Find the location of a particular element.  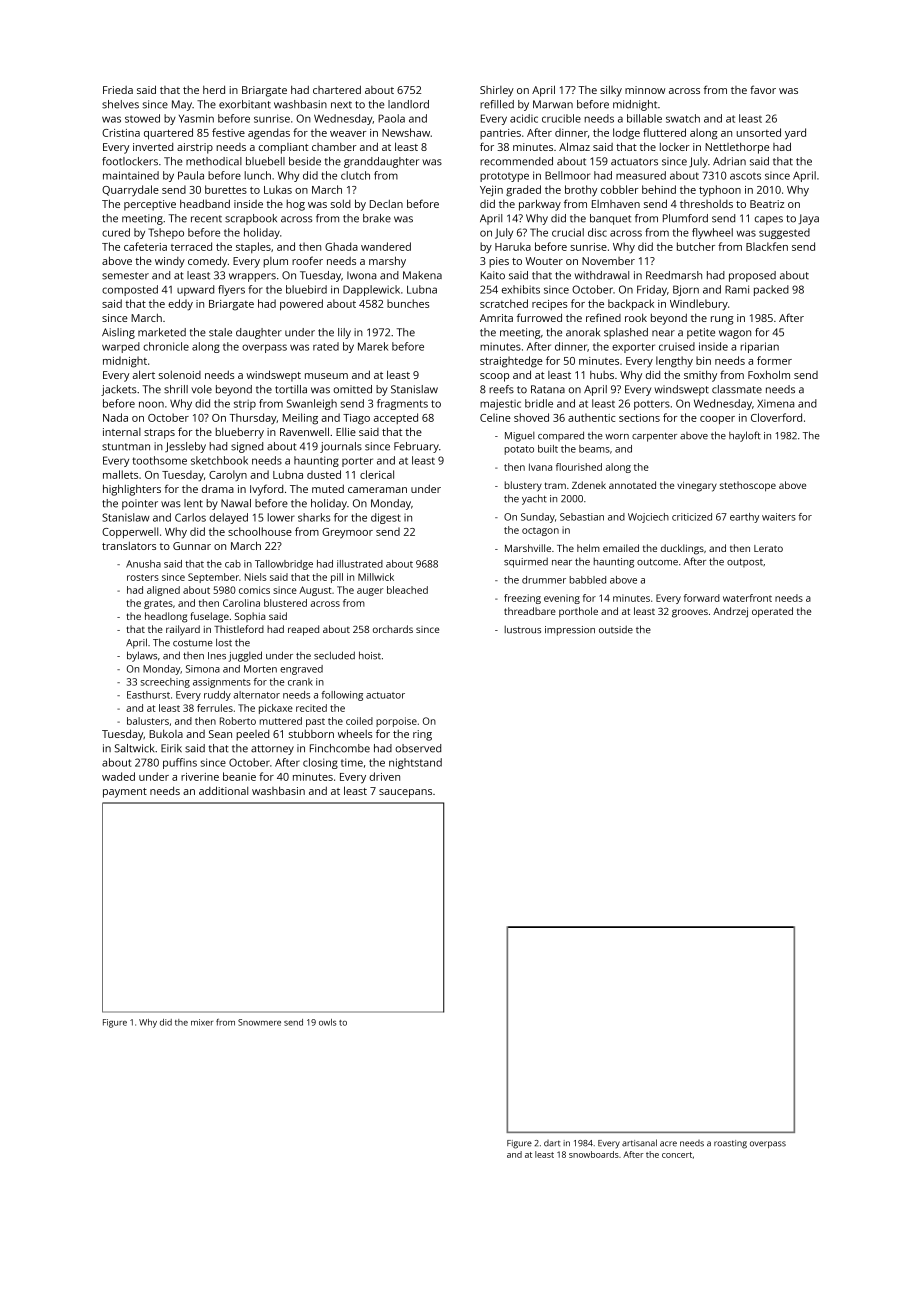

annotated is located at coordinates (632, 485).
